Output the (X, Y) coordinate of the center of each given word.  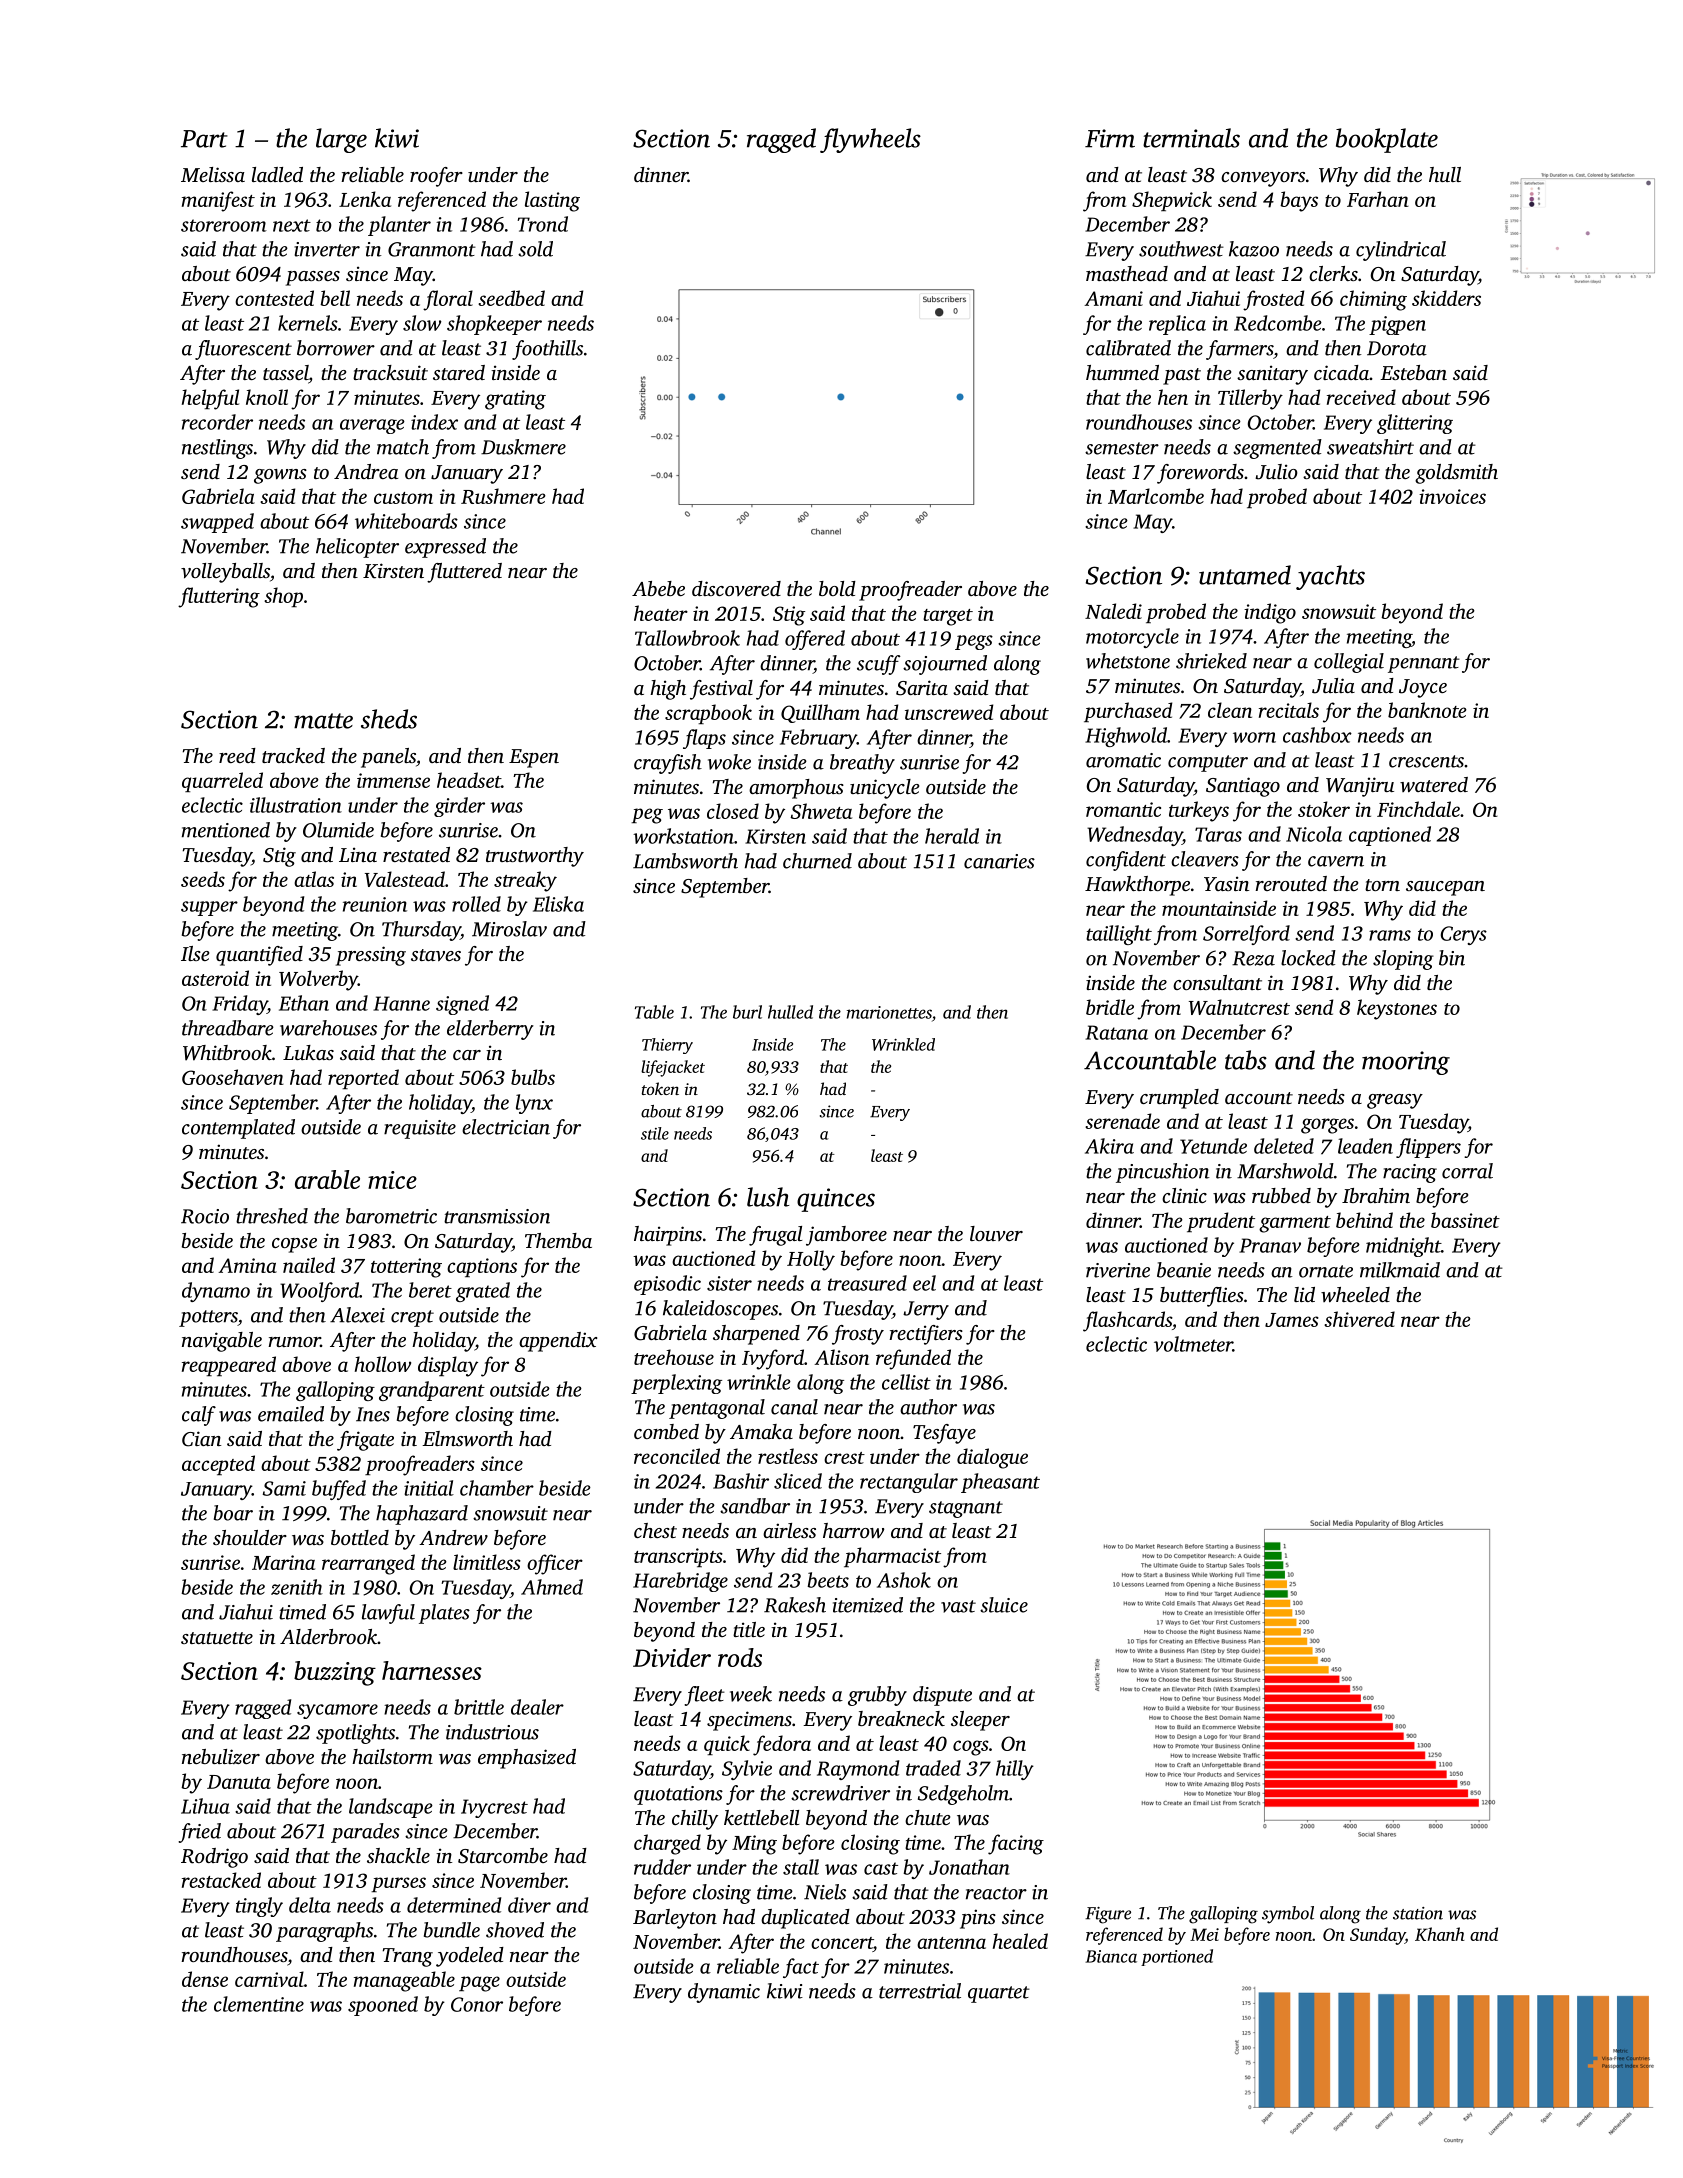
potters (208, 1318)
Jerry (926, 1310)
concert (842, 1944)
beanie (1184, 1270)
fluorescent (243, 350)
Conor (477, 2004)
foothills (547, 350)
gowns (280, 476)
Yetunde (1213, 1146)
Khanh (1440, 1934)
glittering (1415, 424)
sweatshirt (1370, 447)
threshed (272, 1216)
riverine (1118, 1270)
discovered (736, 588)
